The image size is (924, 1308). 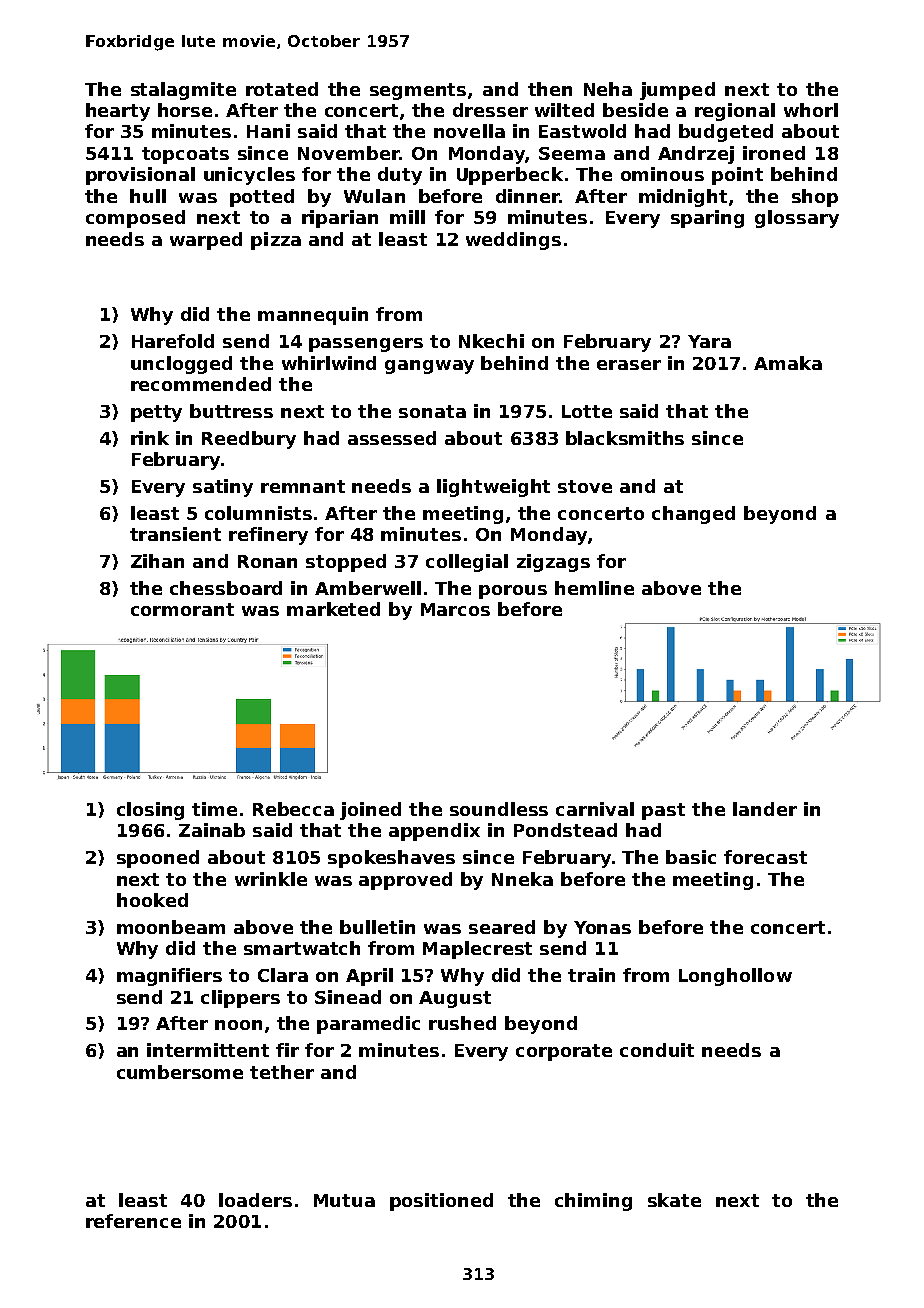 I want to click on Nkechi, so click(x=491, y=341).
